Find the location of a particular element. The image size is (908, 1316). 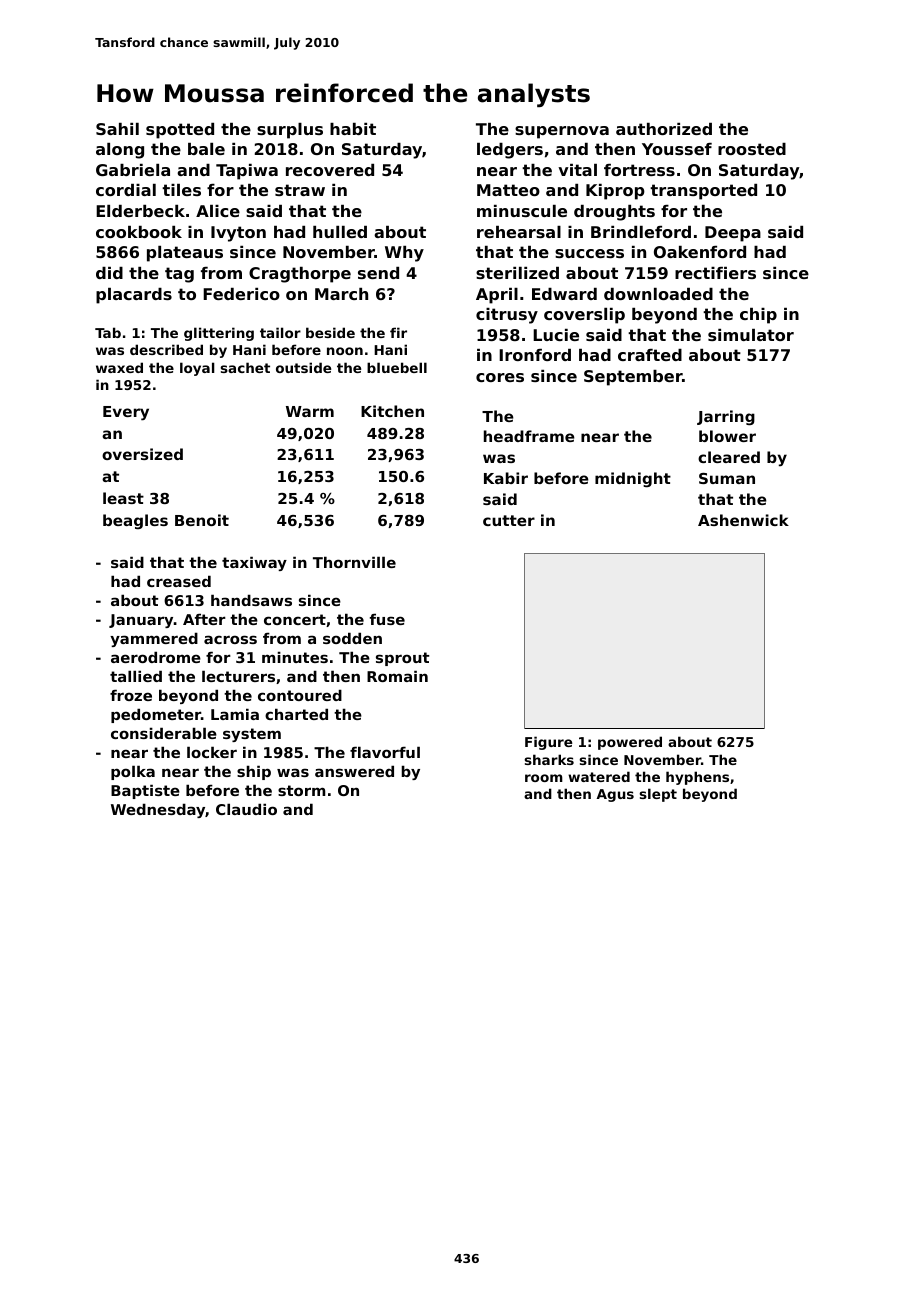

surplus is located at coordinates (290, 131).
